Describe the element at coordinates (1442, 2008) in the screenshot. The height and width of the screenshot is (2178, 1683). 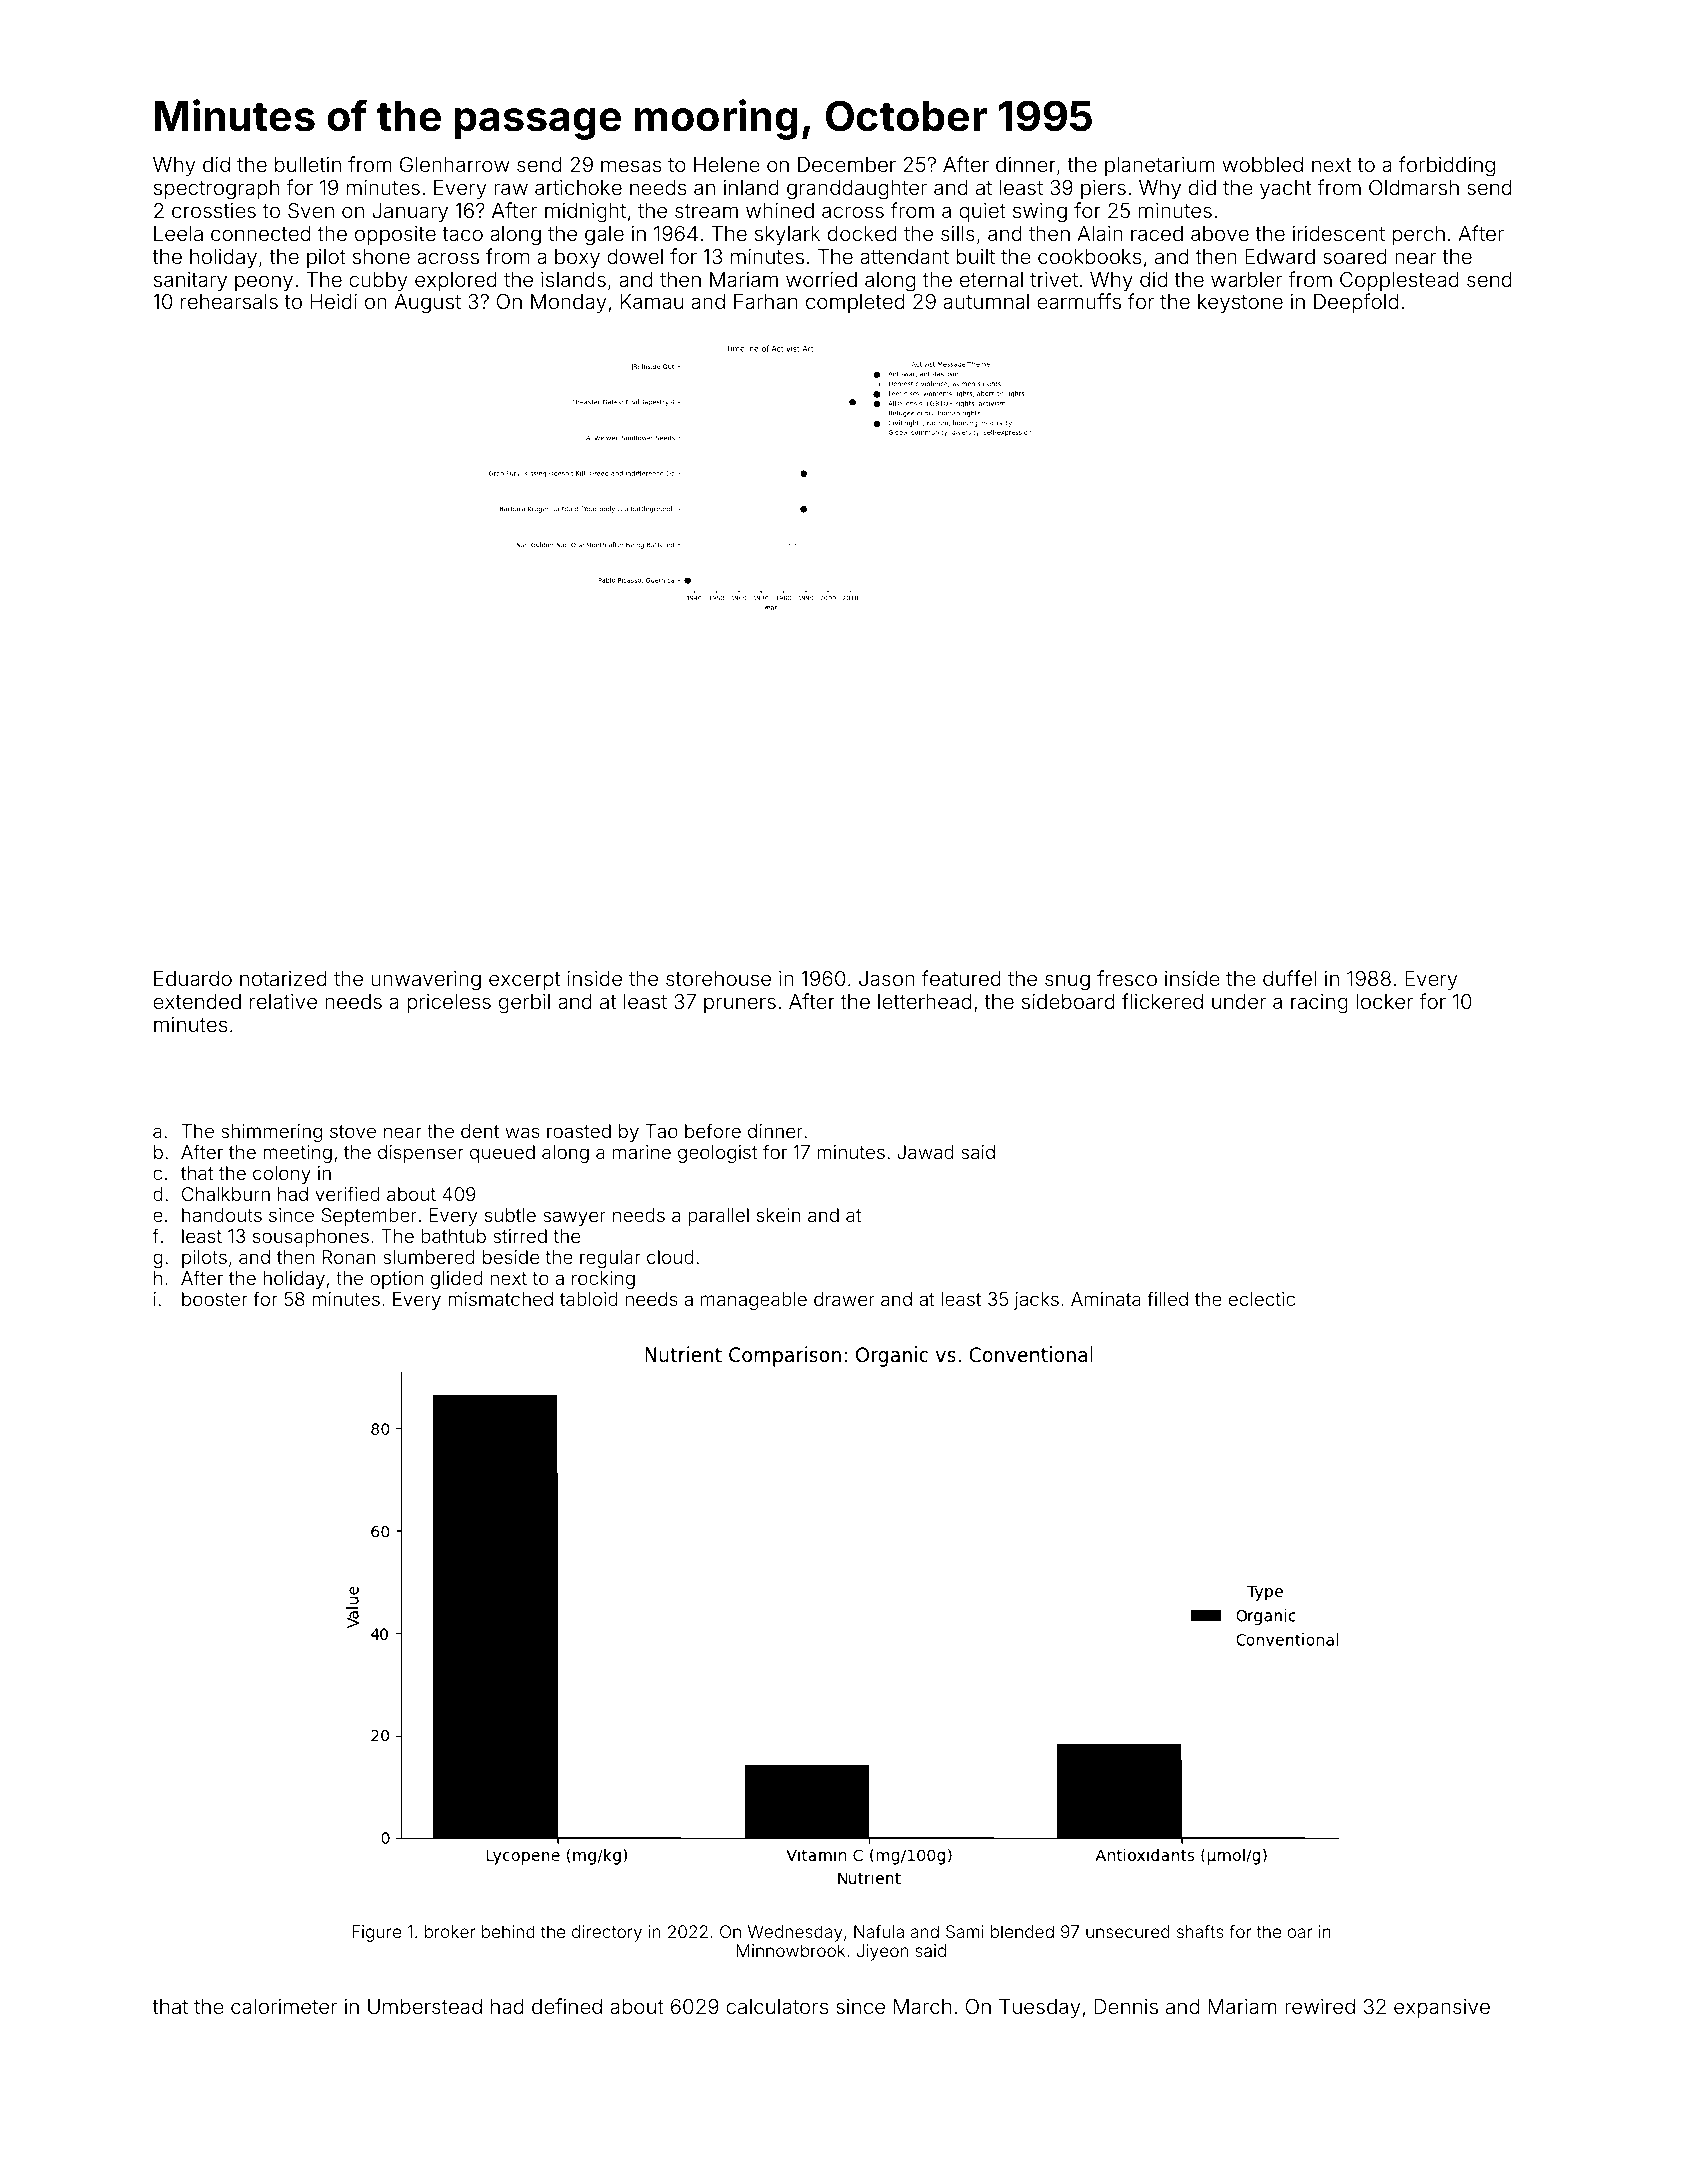
I see `expansive` at that location.
